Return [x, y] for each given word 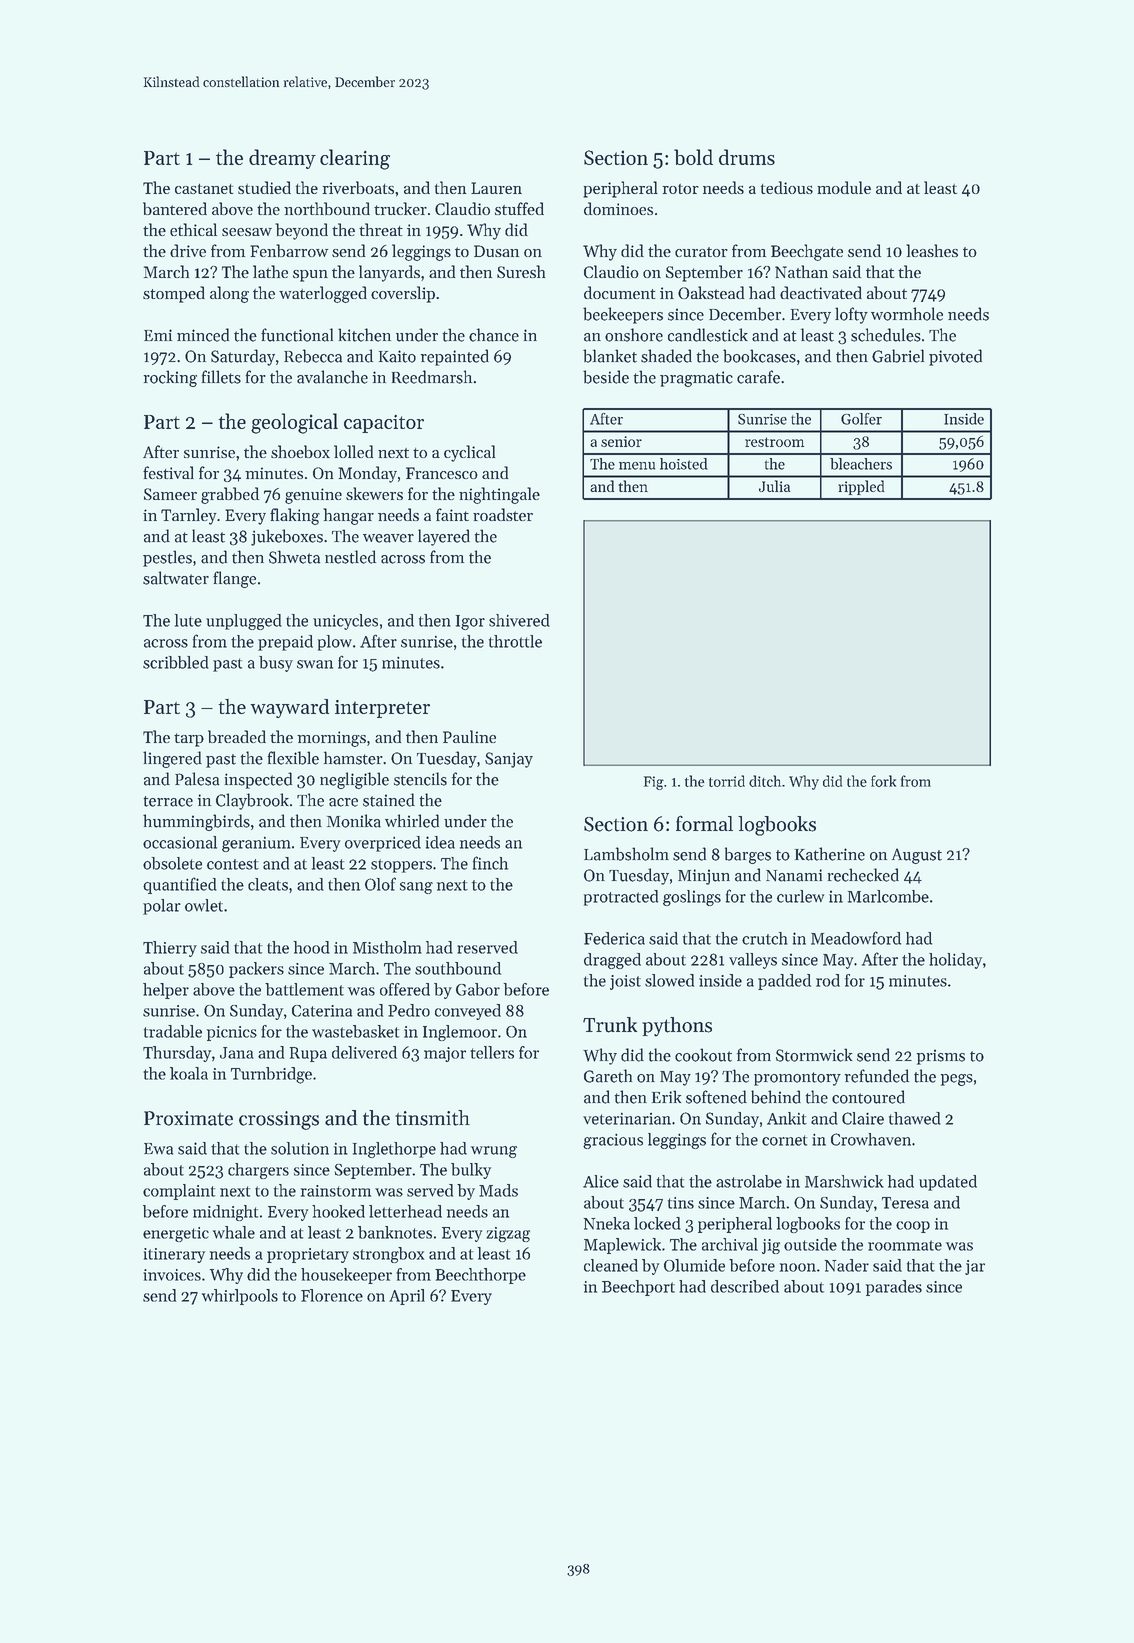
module [844, 187]
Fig [654, 783]
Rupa [308, 1054]
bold [693, 157]
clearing [355, 159]
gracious [613, 1141]
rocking [170, 378]
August [917, 856]
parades [894, 1288]
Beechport [638, 1288]
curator [701, 252]
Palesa [197, 779]
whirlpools [240, 1297]
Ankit [787, 1118]
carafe [758, 377]
